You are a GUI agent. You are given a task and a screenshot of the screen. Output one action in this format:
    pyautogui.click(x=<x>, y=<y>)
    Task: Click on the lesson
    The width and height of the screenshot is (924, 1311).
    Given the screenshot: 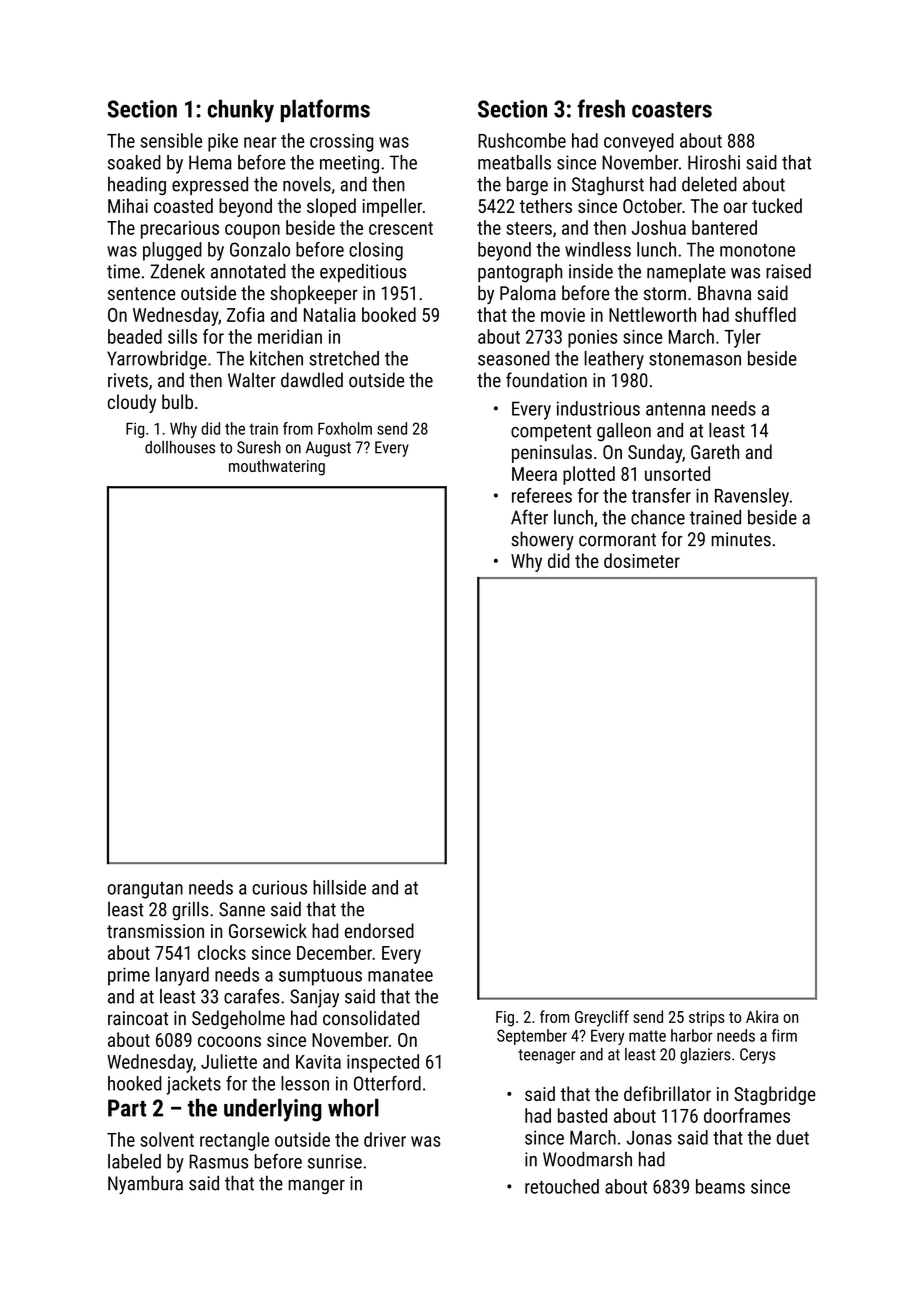 What is the action you would take?
    pyautogui.click(x=305, y=1083)
